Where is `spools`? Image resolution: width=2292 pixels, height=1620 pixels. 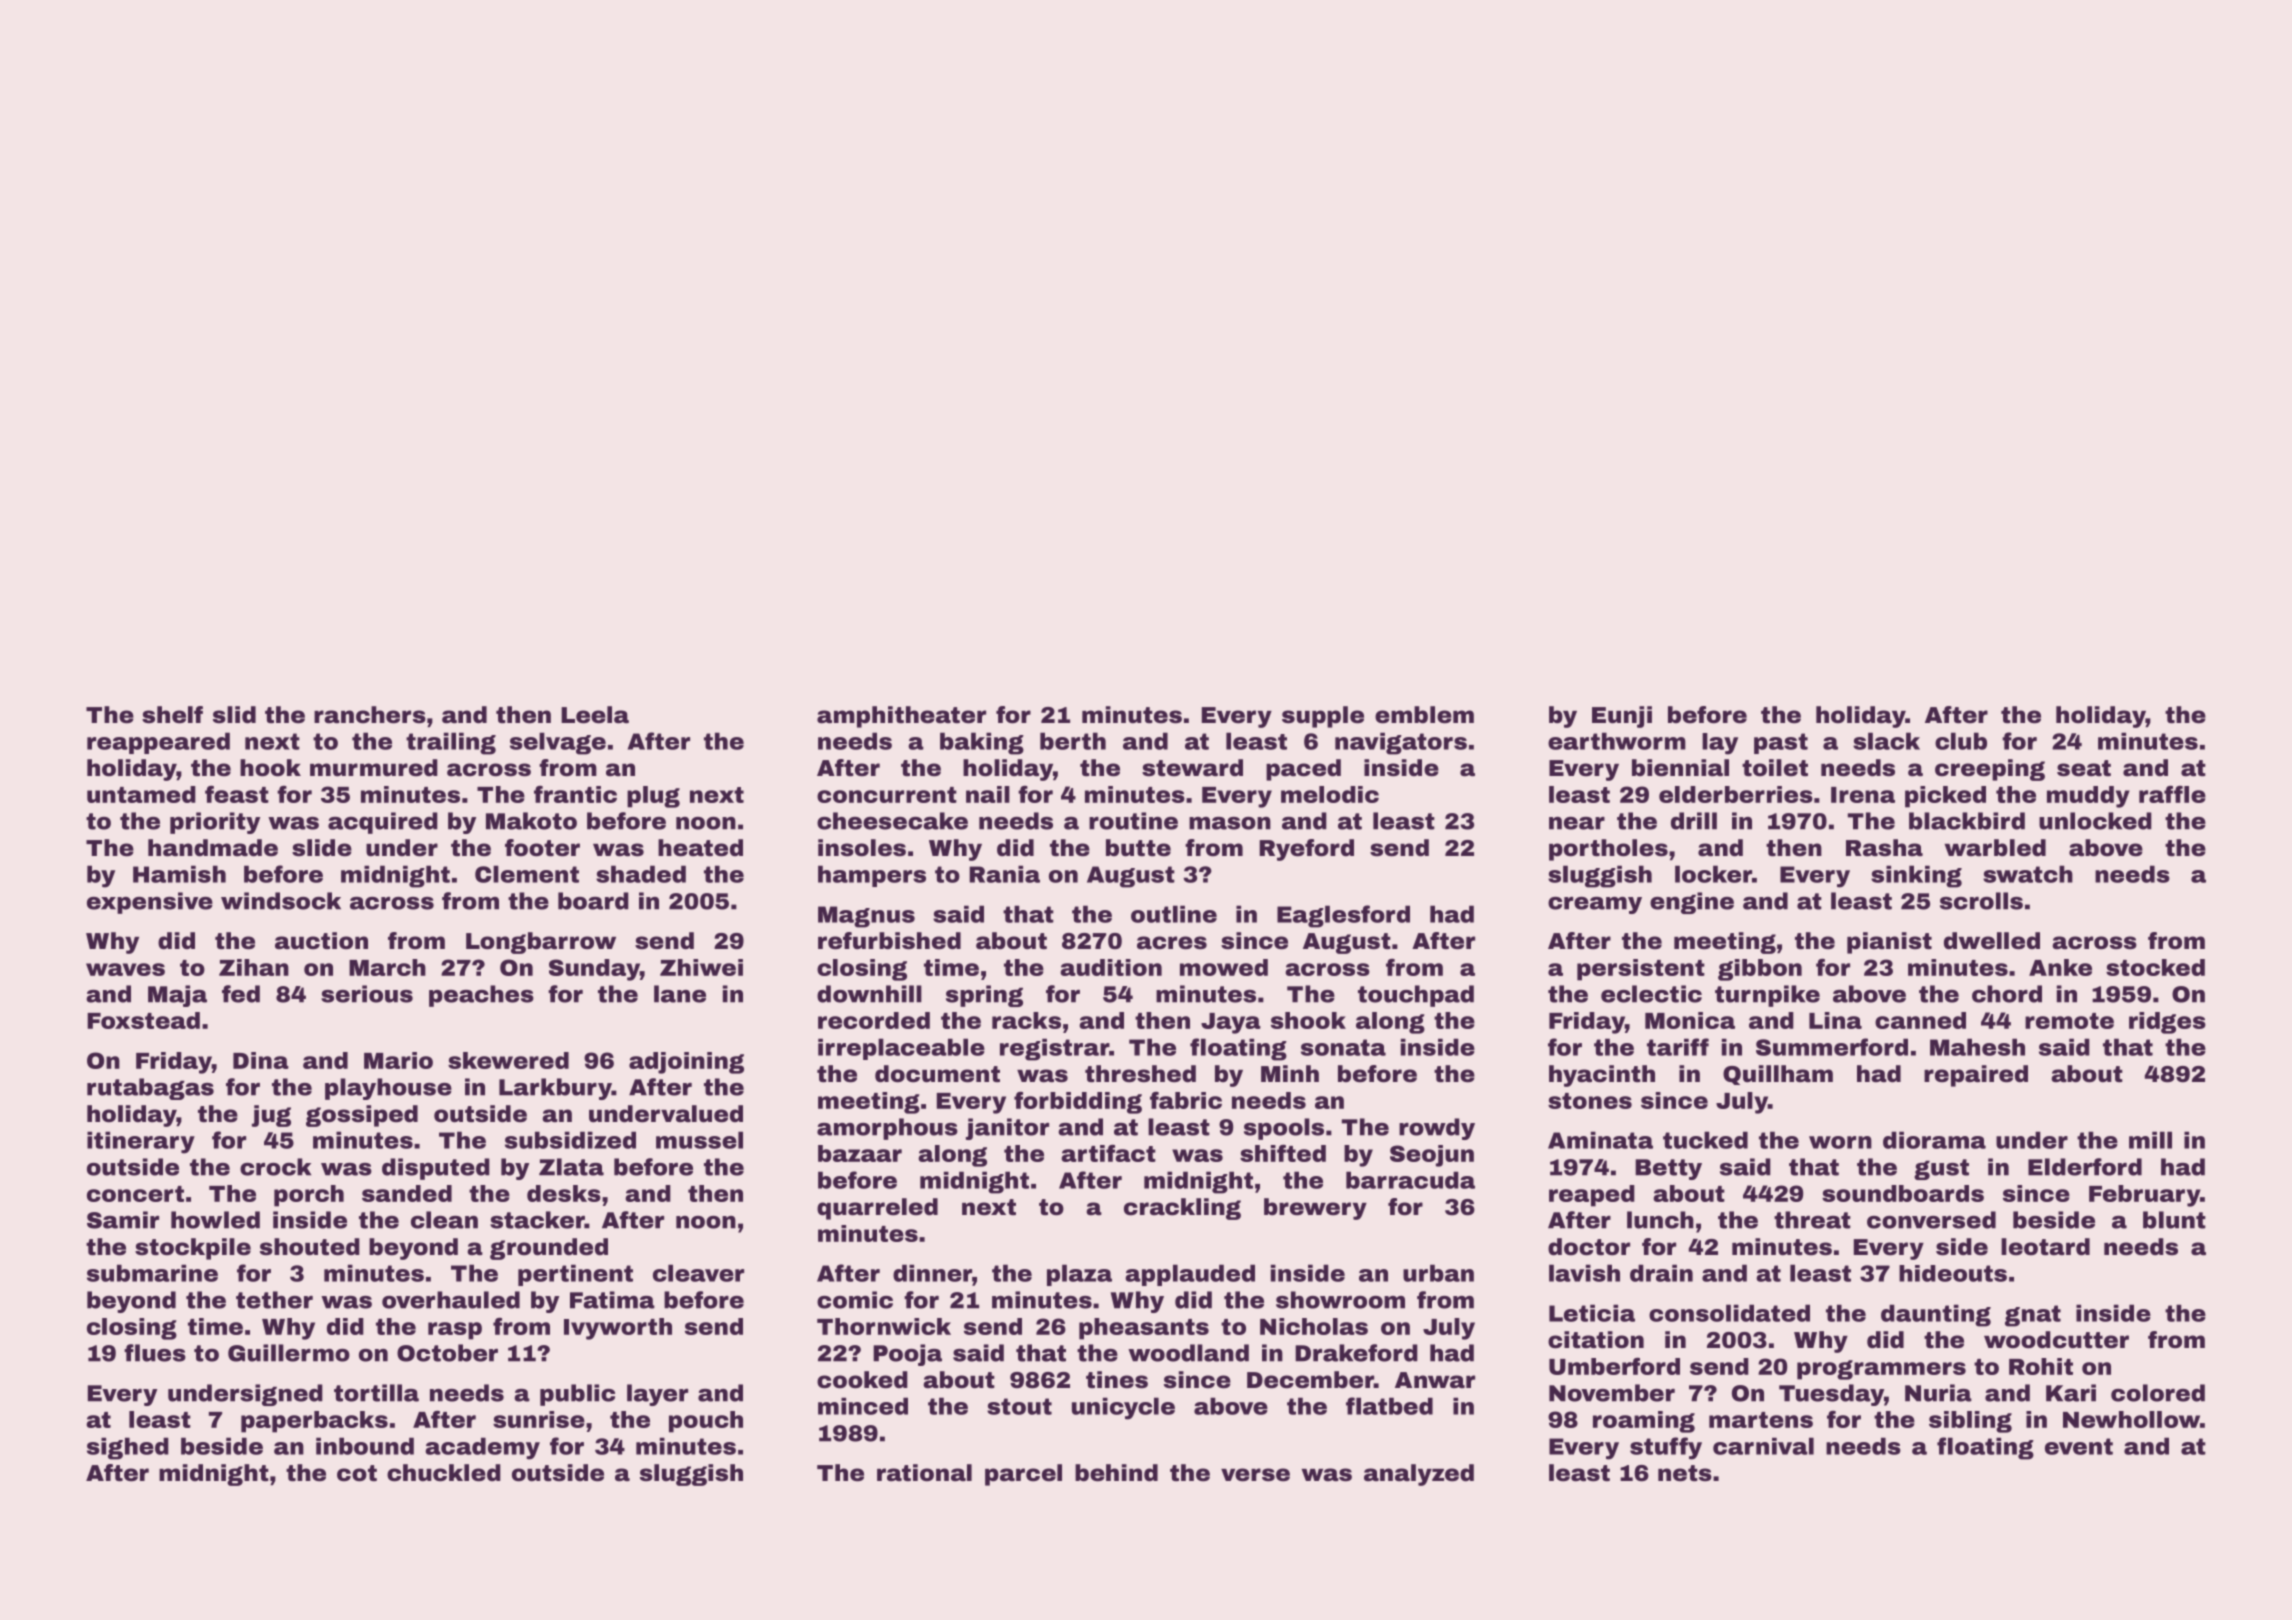
spools is located at coordinates (1284, 1129).
